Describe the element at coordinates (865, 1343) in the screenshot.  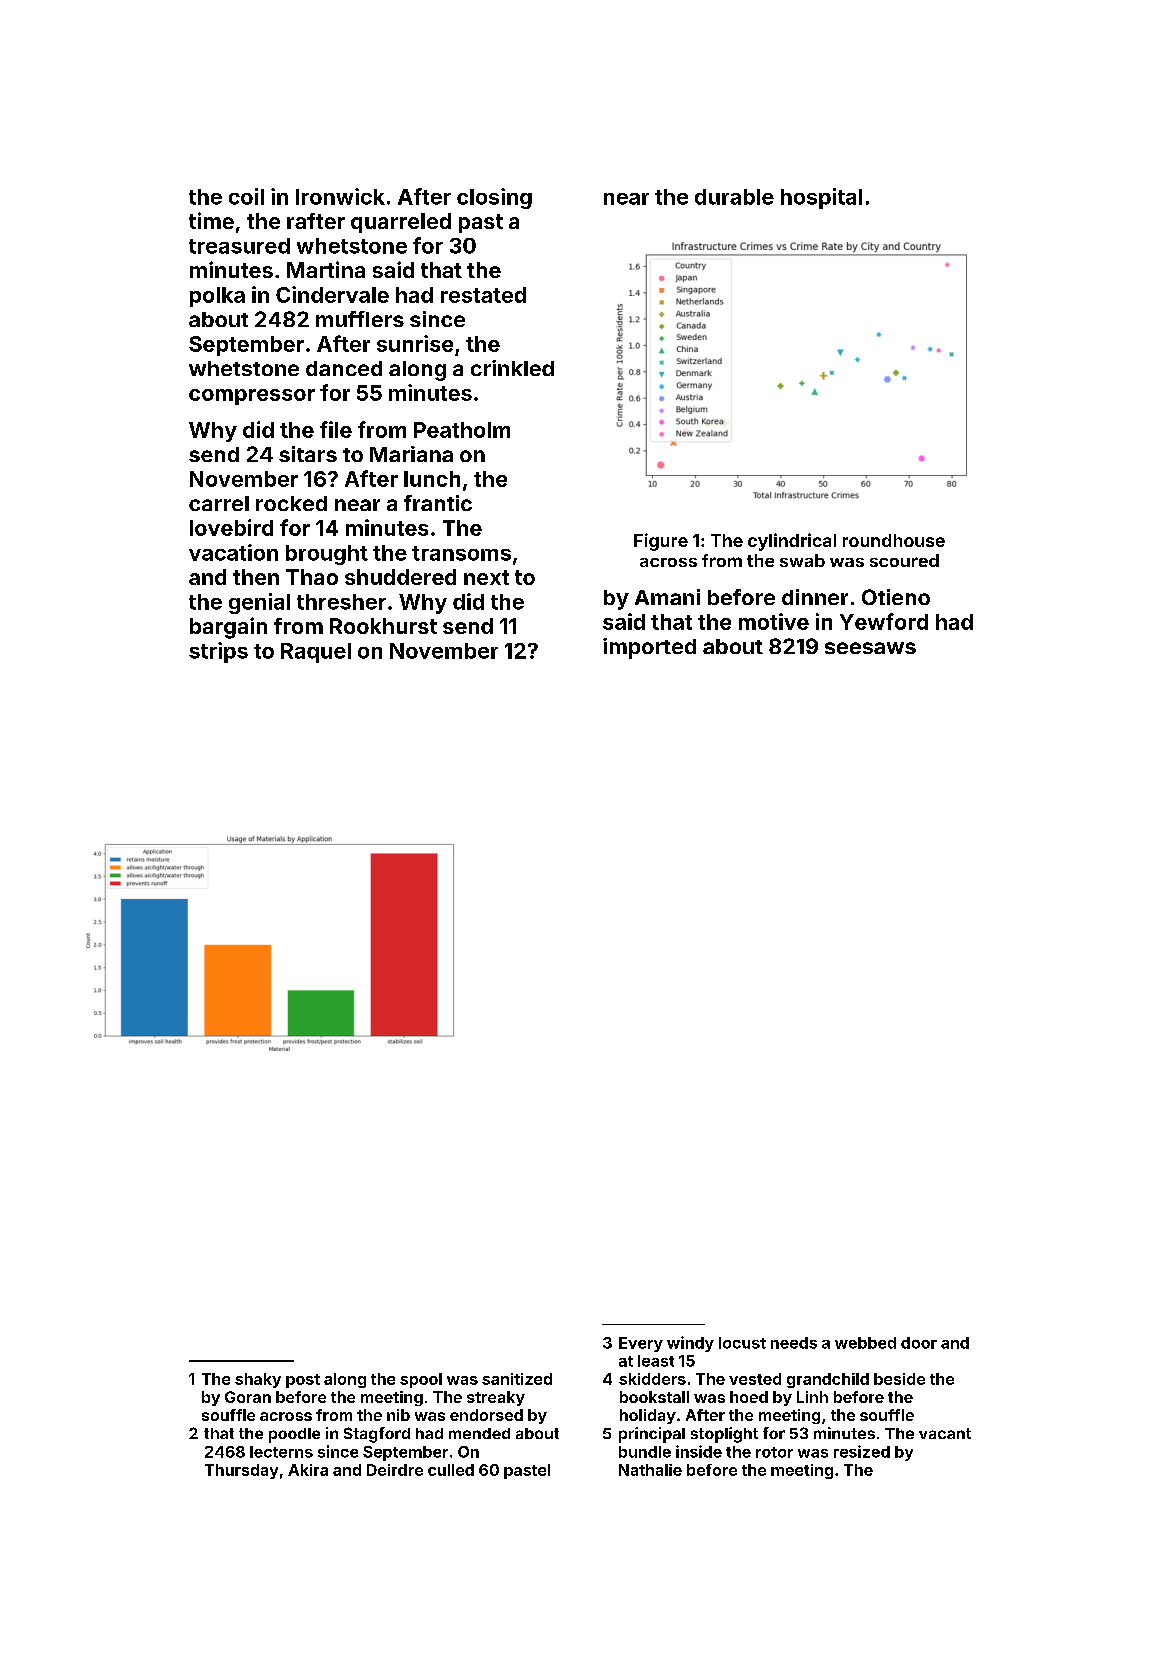
I see `webbed` at that location.
